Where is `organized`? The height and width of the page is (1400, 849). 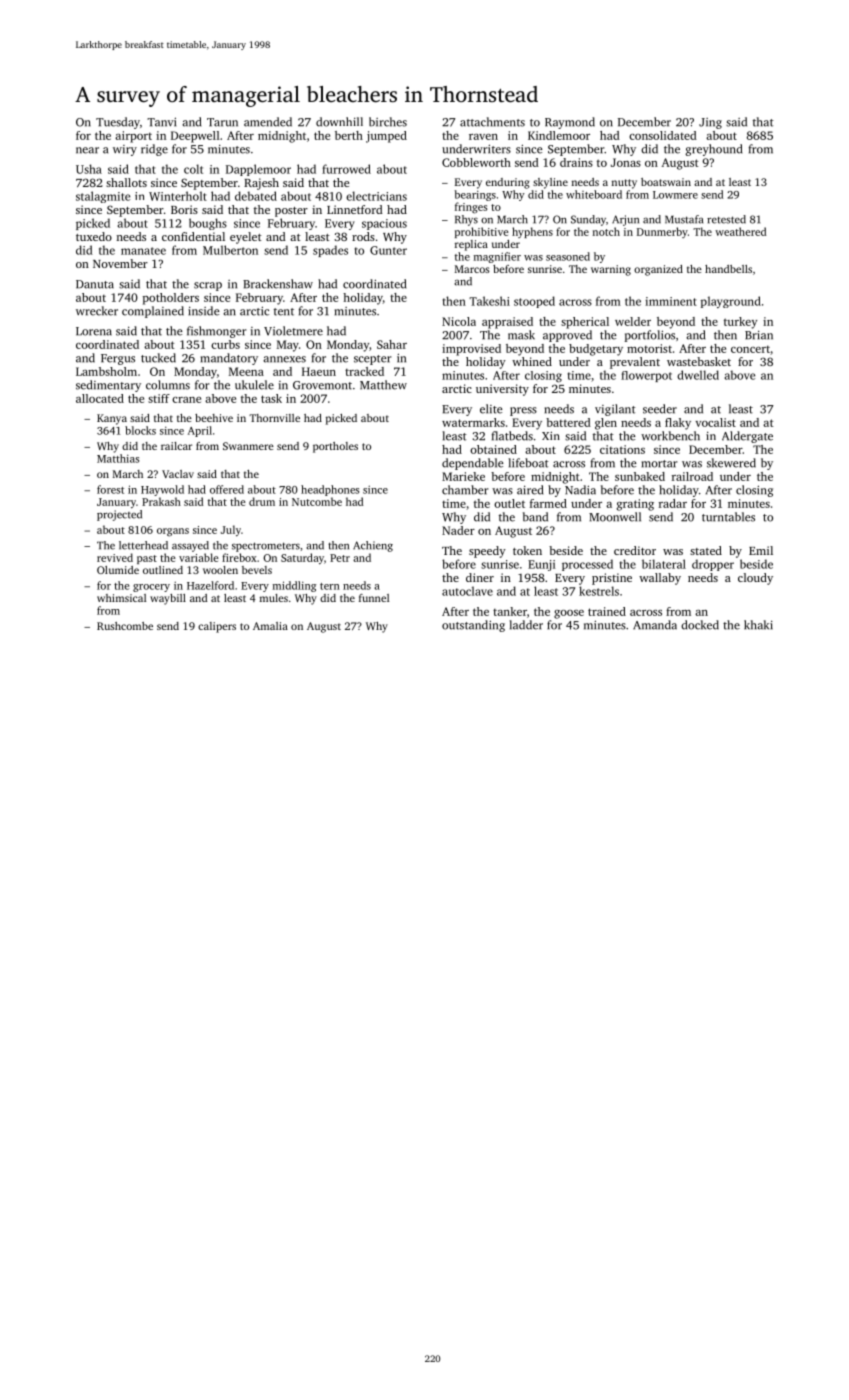 organized is located at coordinates (658, 270).
